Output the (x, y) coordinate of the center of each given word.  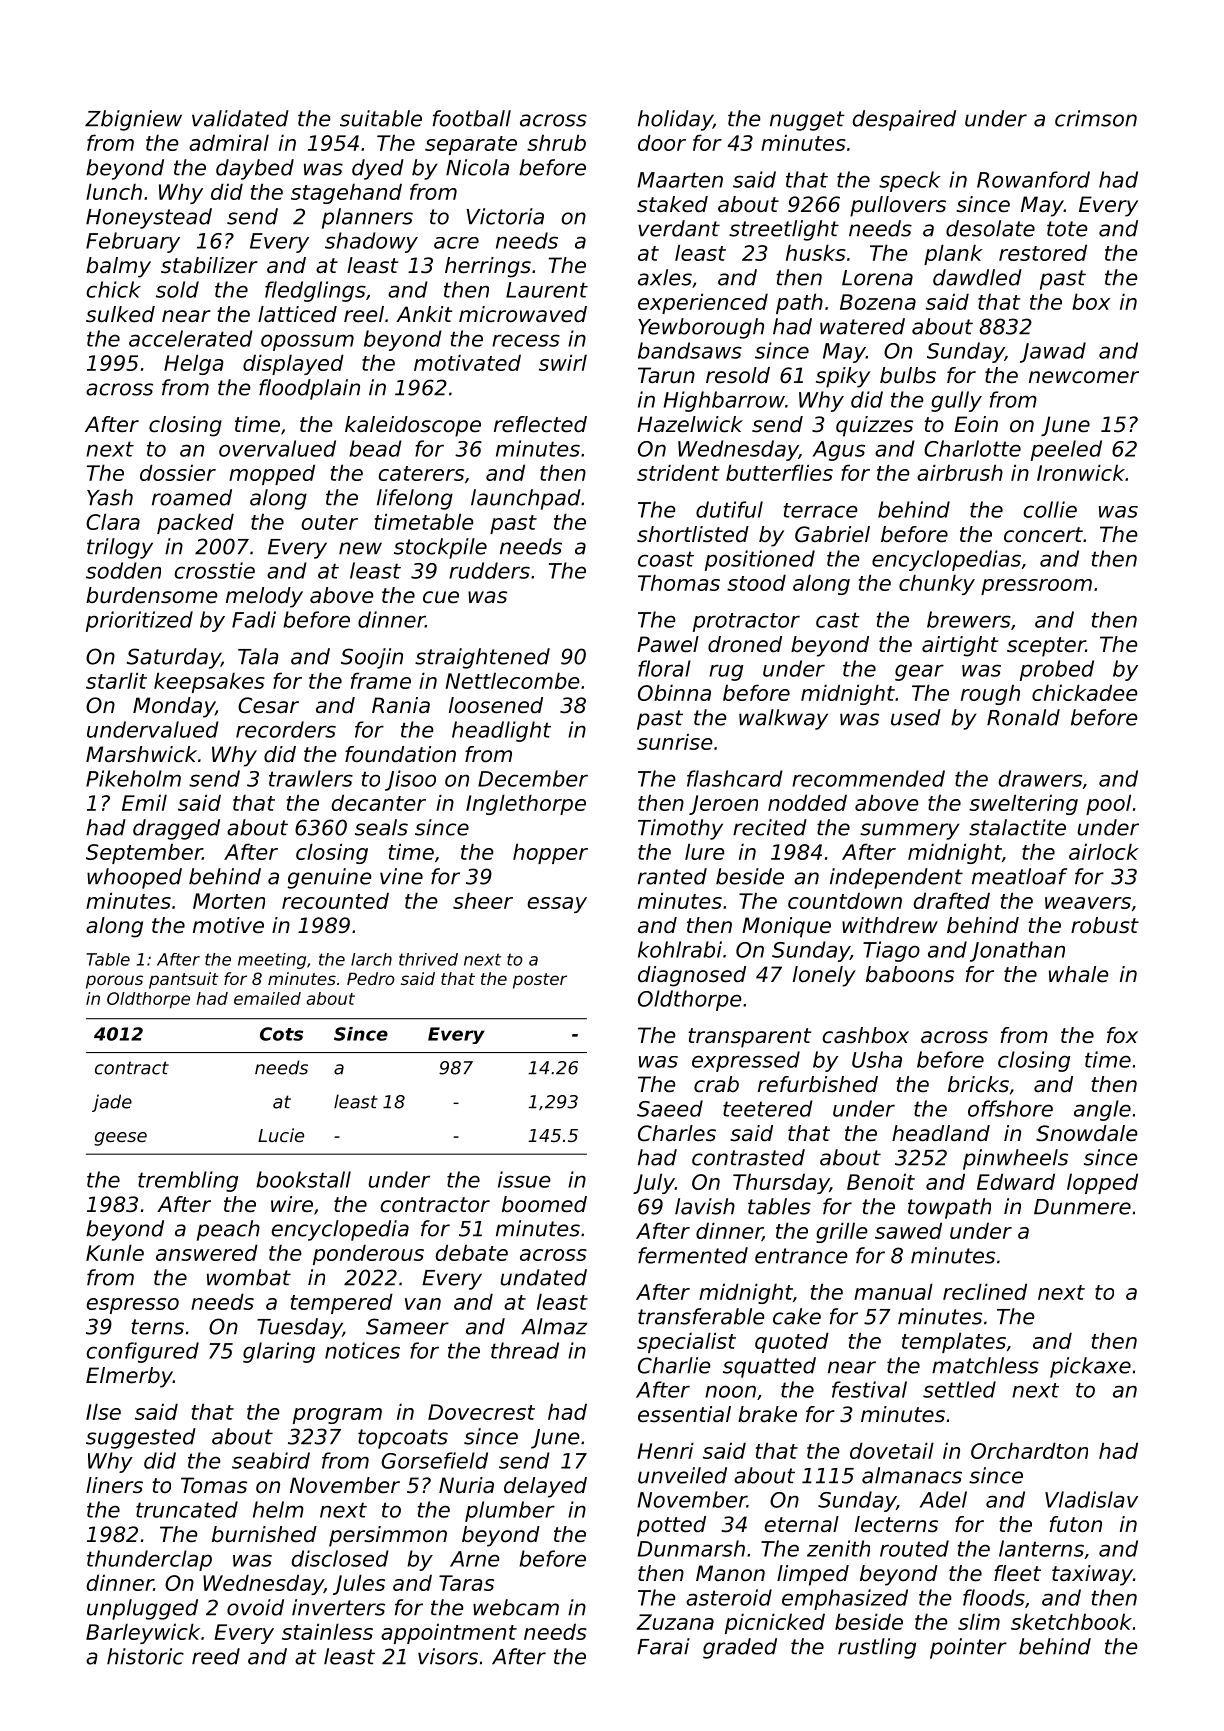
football (472, 118)
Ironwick (1081, 472)
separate (471, 145)
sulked (120, 314)
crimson (1096, 118)
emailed (267, 998)
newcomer (1084, 377)
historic (145, 1656)
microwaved (523, 314)
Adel (943, 1499)
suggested (141, 1438)
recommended (868, 778)
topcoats (403, 1439)
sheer (483, 900)
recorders (286, 729)
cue (441, 597)
